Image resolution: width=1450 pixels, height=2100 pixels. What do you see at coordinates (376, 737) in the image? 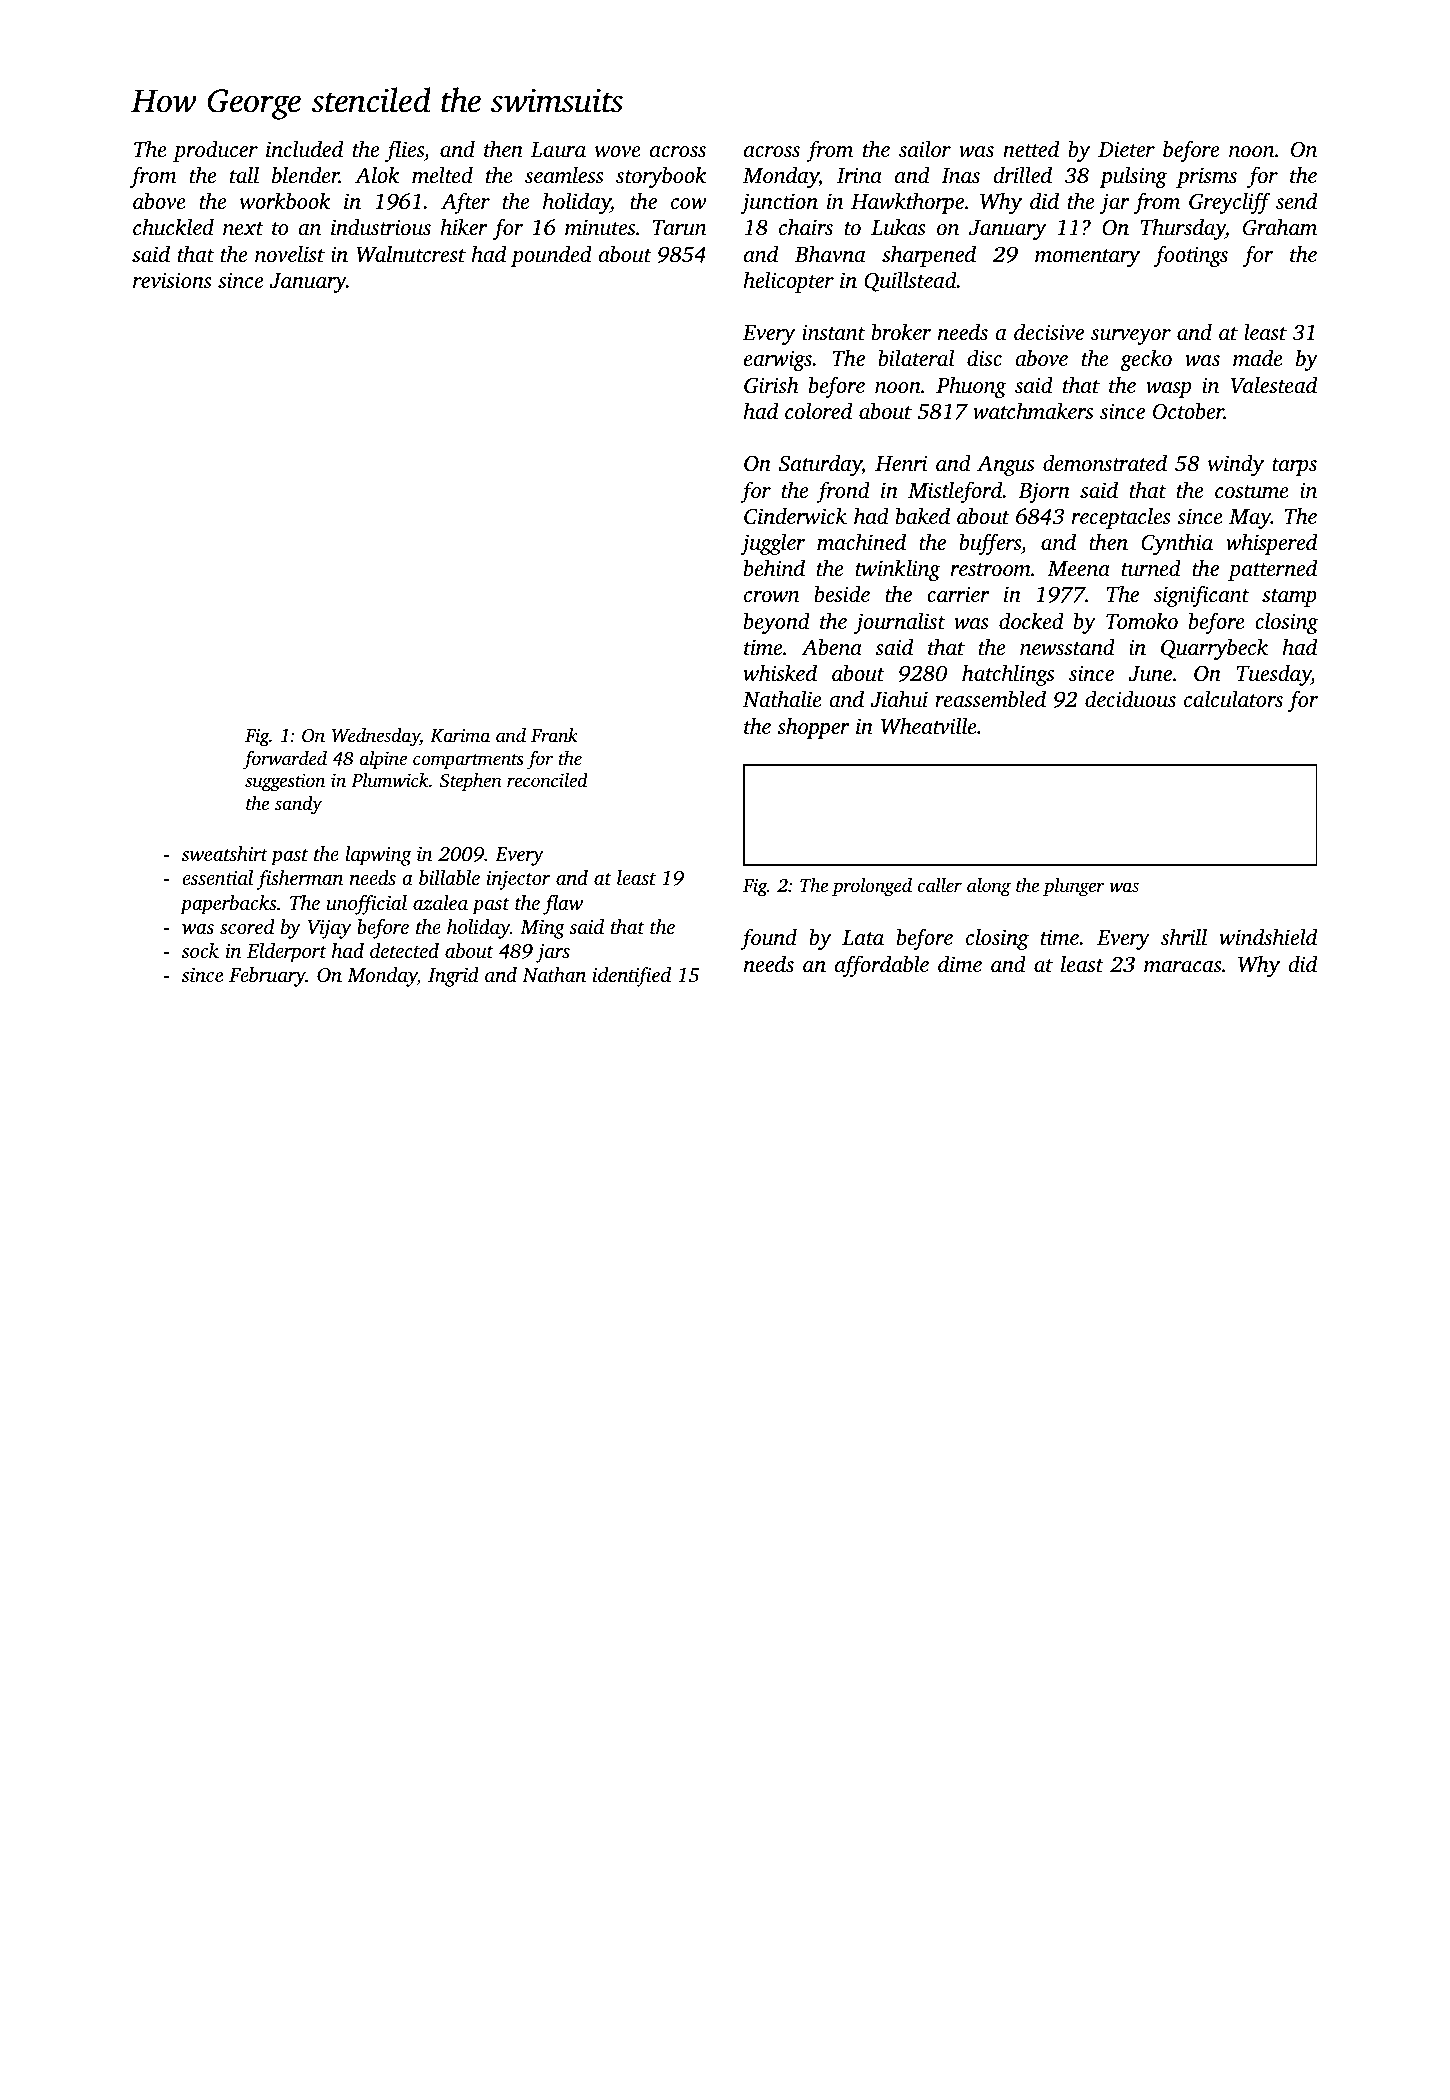
I see `Wednesday` at bounding box center [376, 737].
